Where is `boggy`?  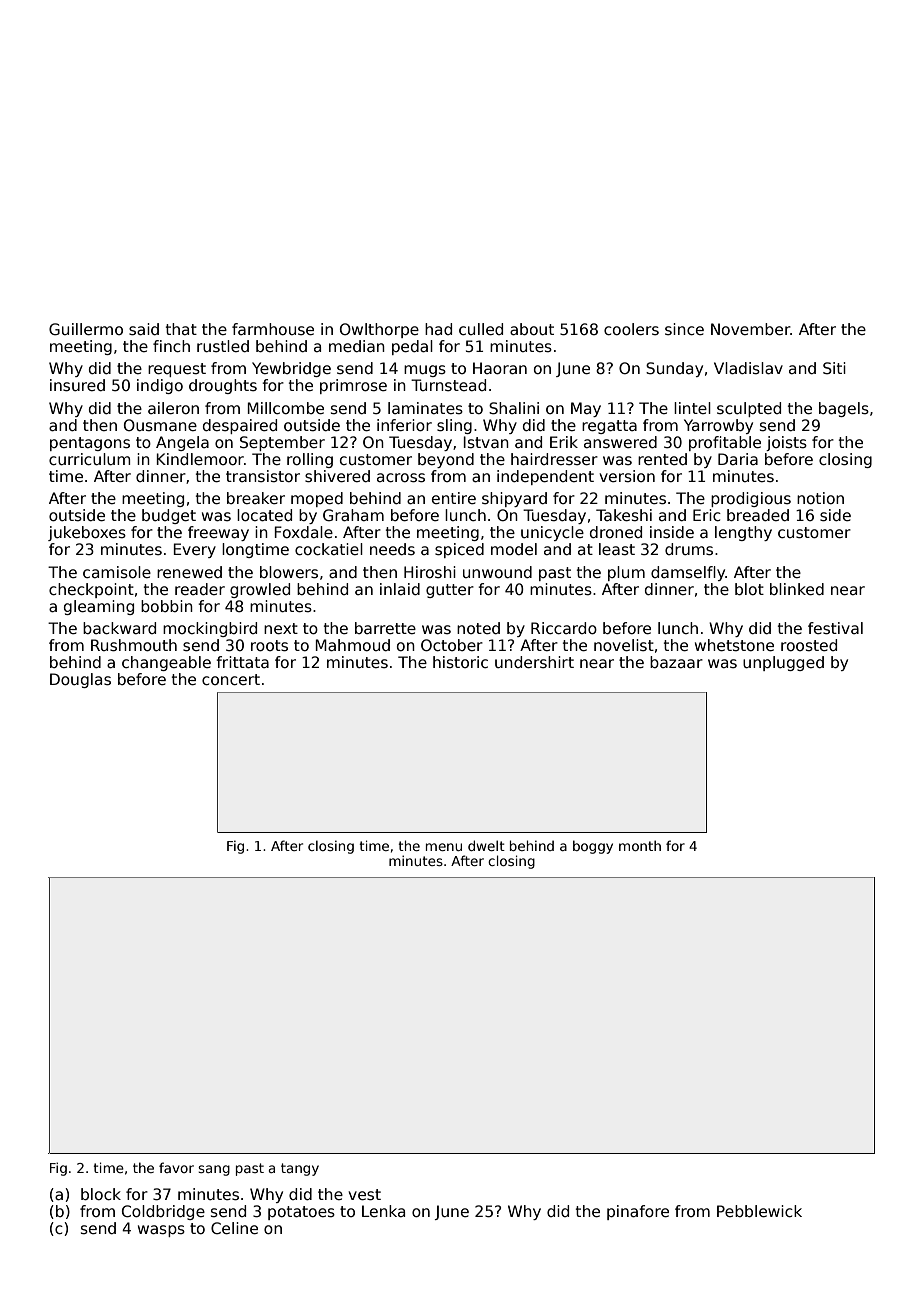
boggy is located at coordinates (593, 847).
